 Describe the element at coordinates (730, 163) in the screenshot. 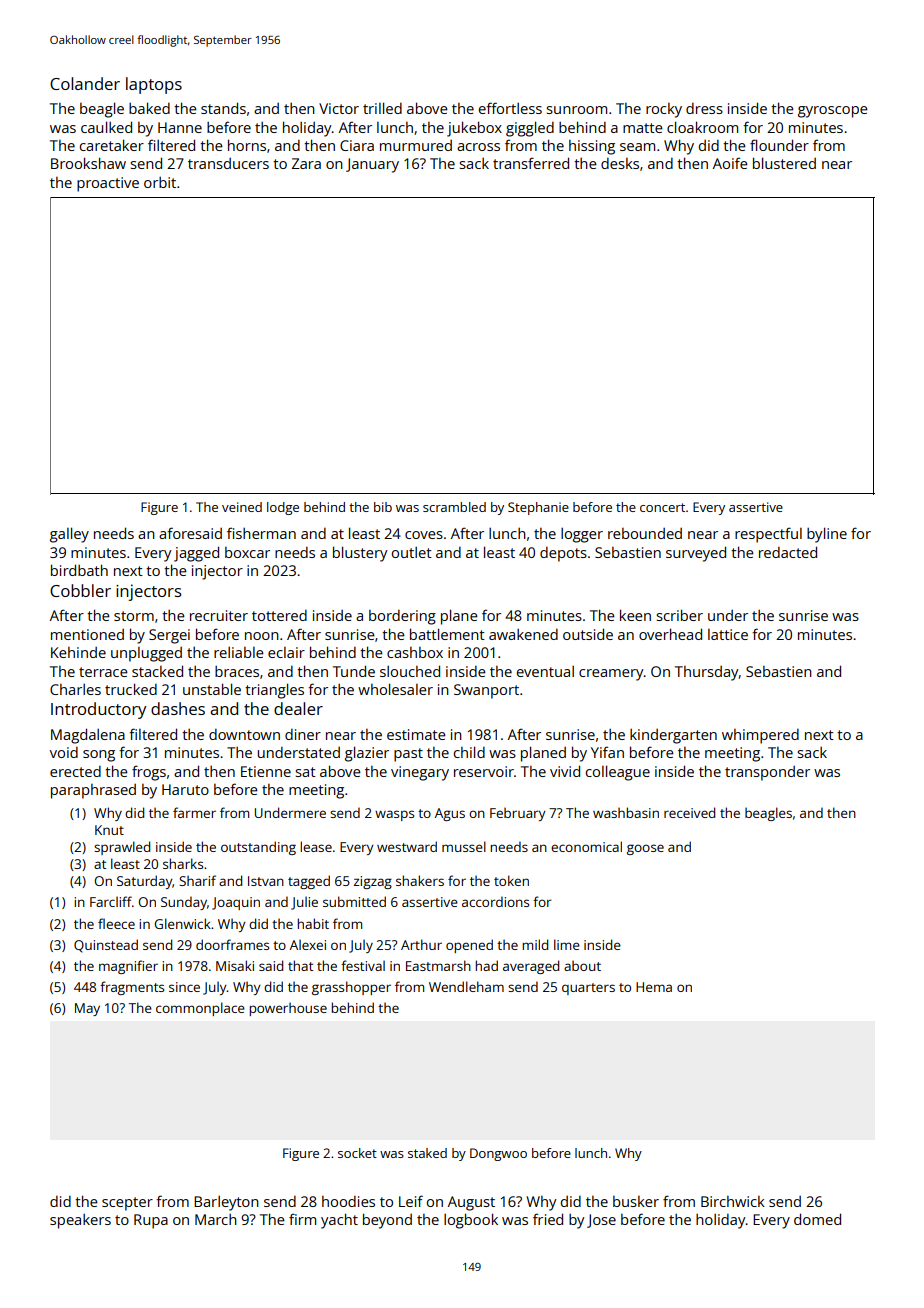

I see `Aoife` at that location.
